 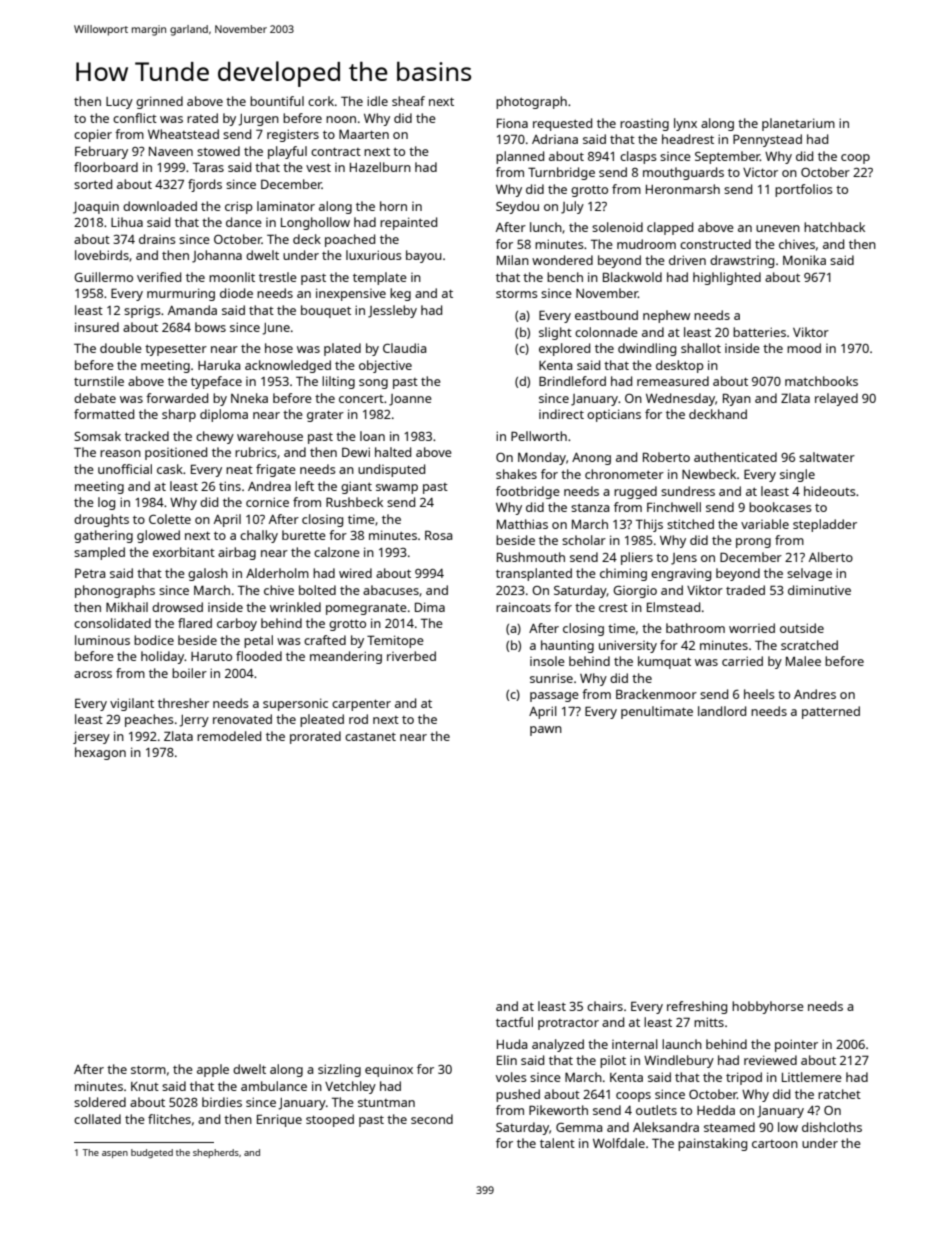 I want to click on raincoats, so click(x=523, y=607).
